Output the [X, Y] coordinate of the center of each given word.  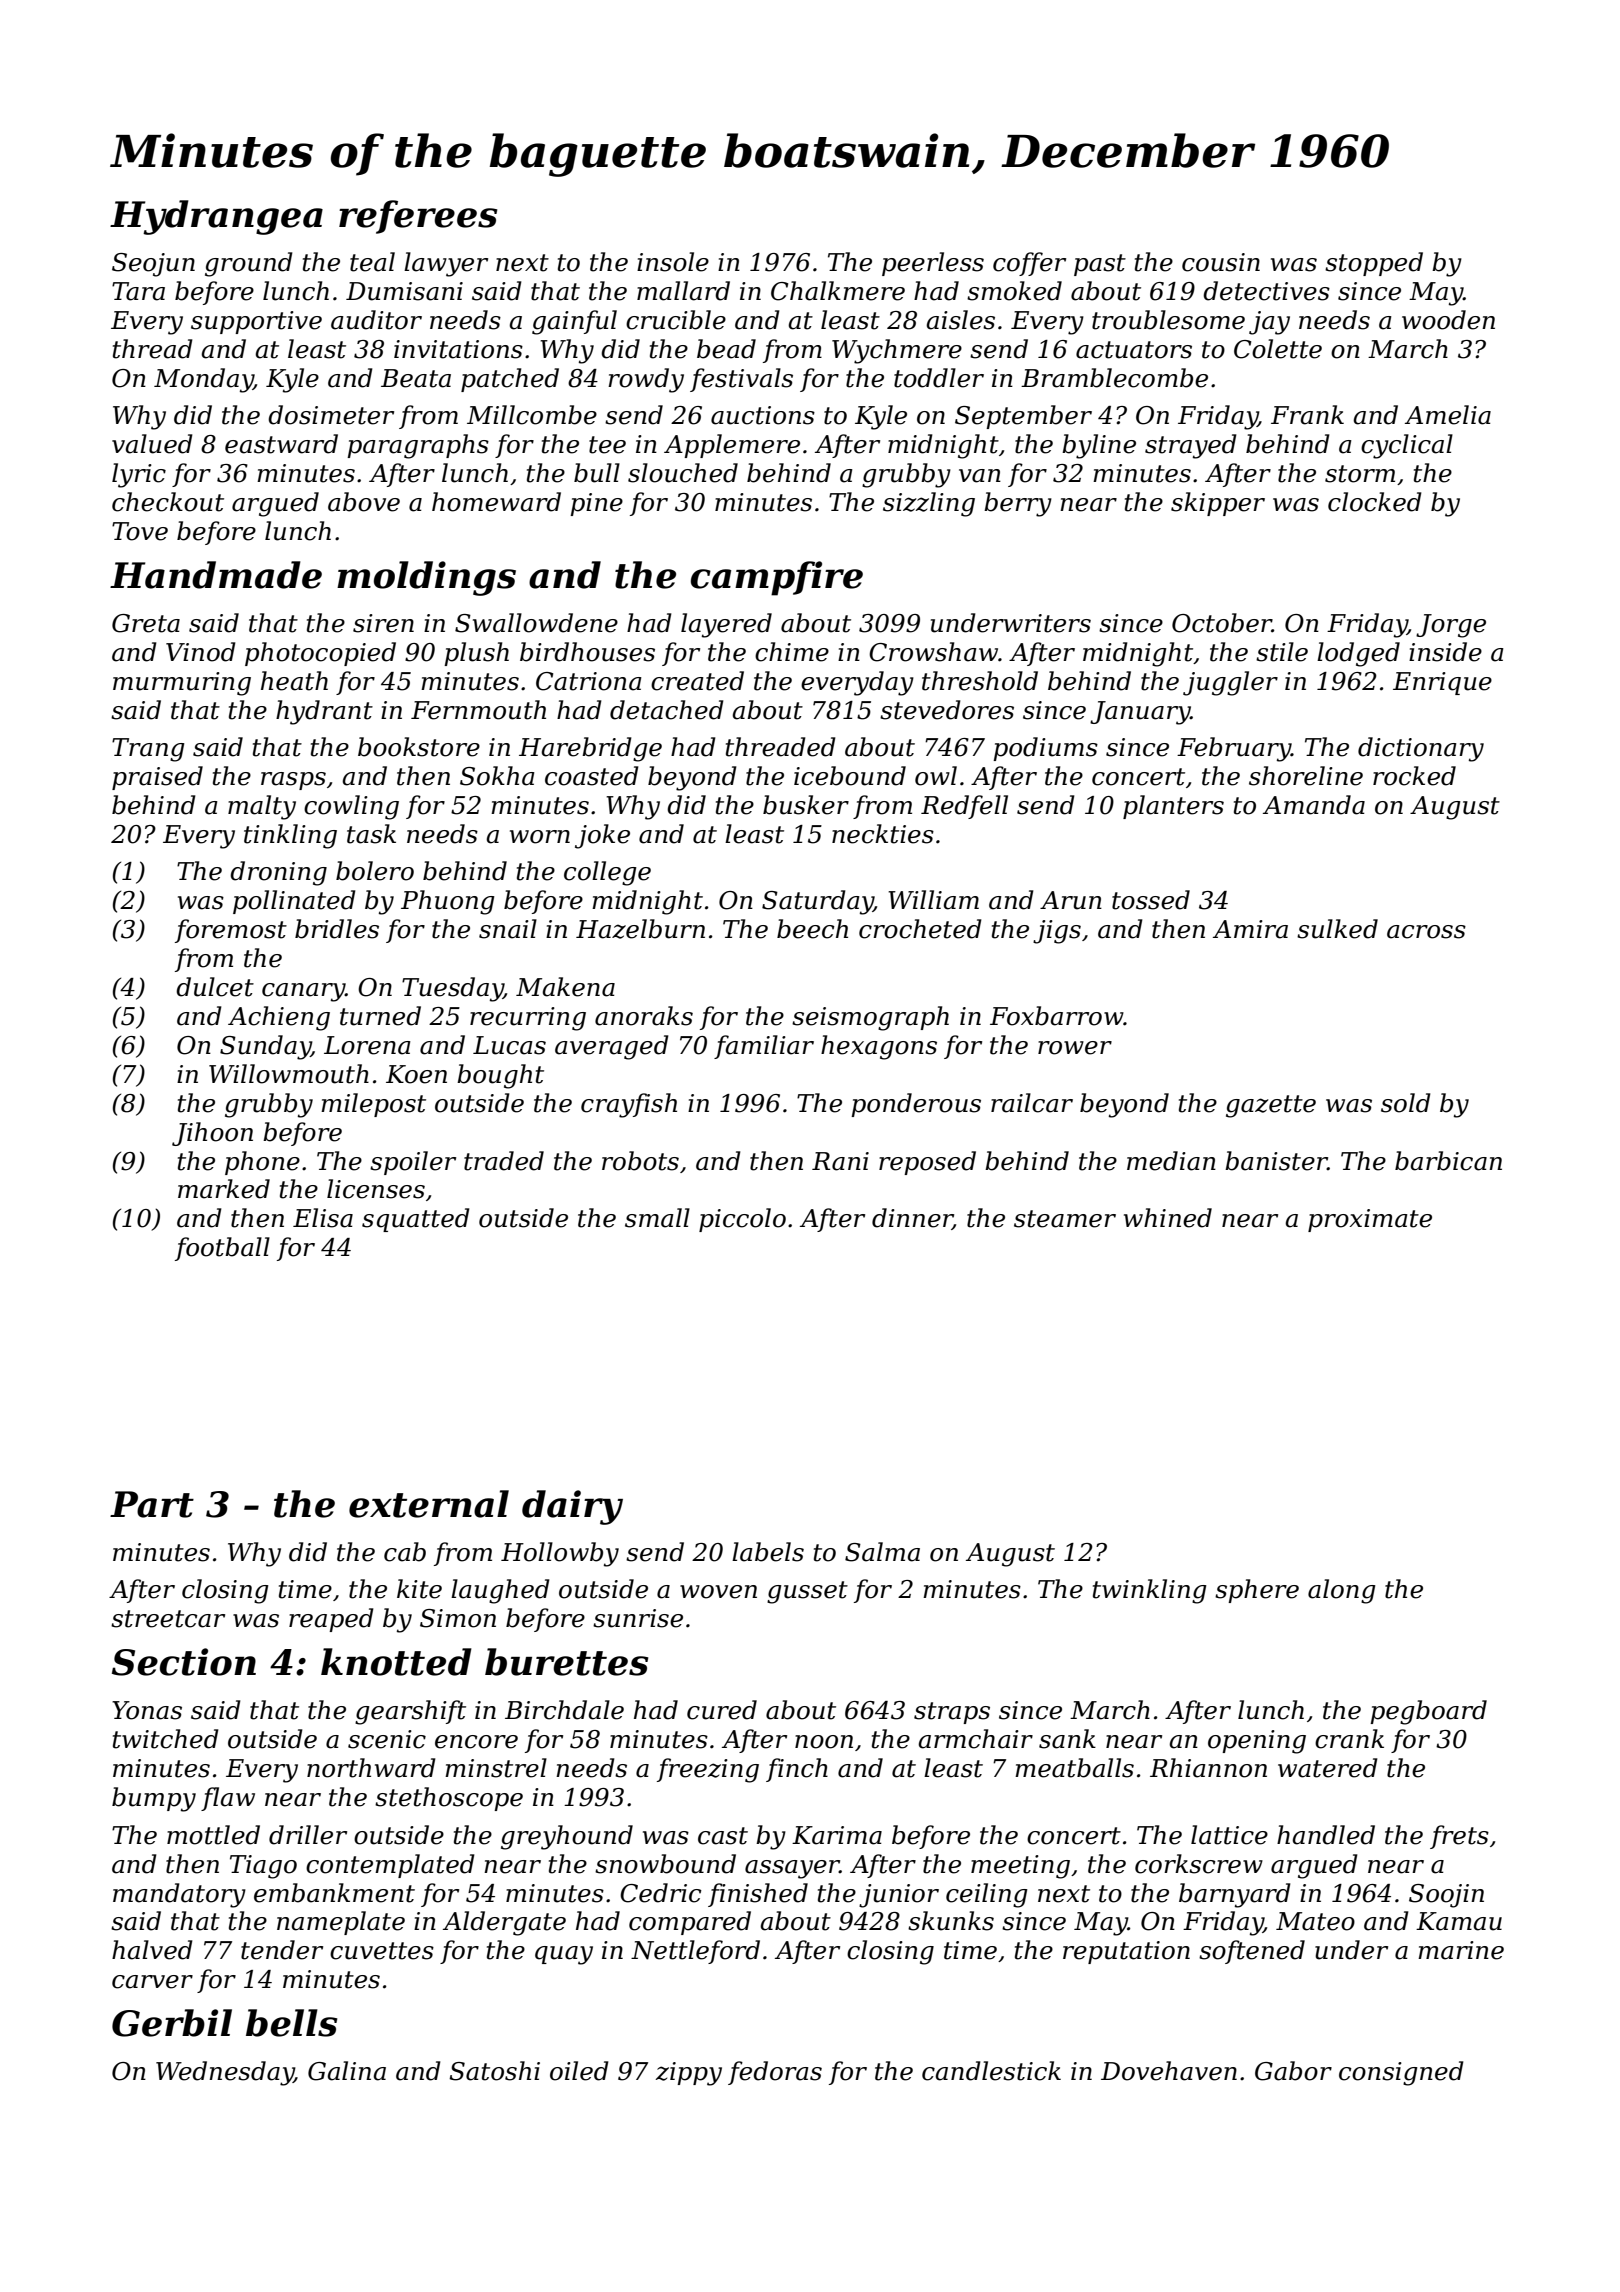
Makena [565, 987]
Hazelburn [640, 929]
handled [1326, 1835]
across [1426, 932]
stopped [1374, 264]
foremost [231, 931]
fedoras [775, 2073]
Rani [840, 1161]
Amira [1250, 929]
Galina [347, 2071]
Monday [203, 380]
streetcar [168, 1619]
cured [722, 1710]
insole [673, 262]
